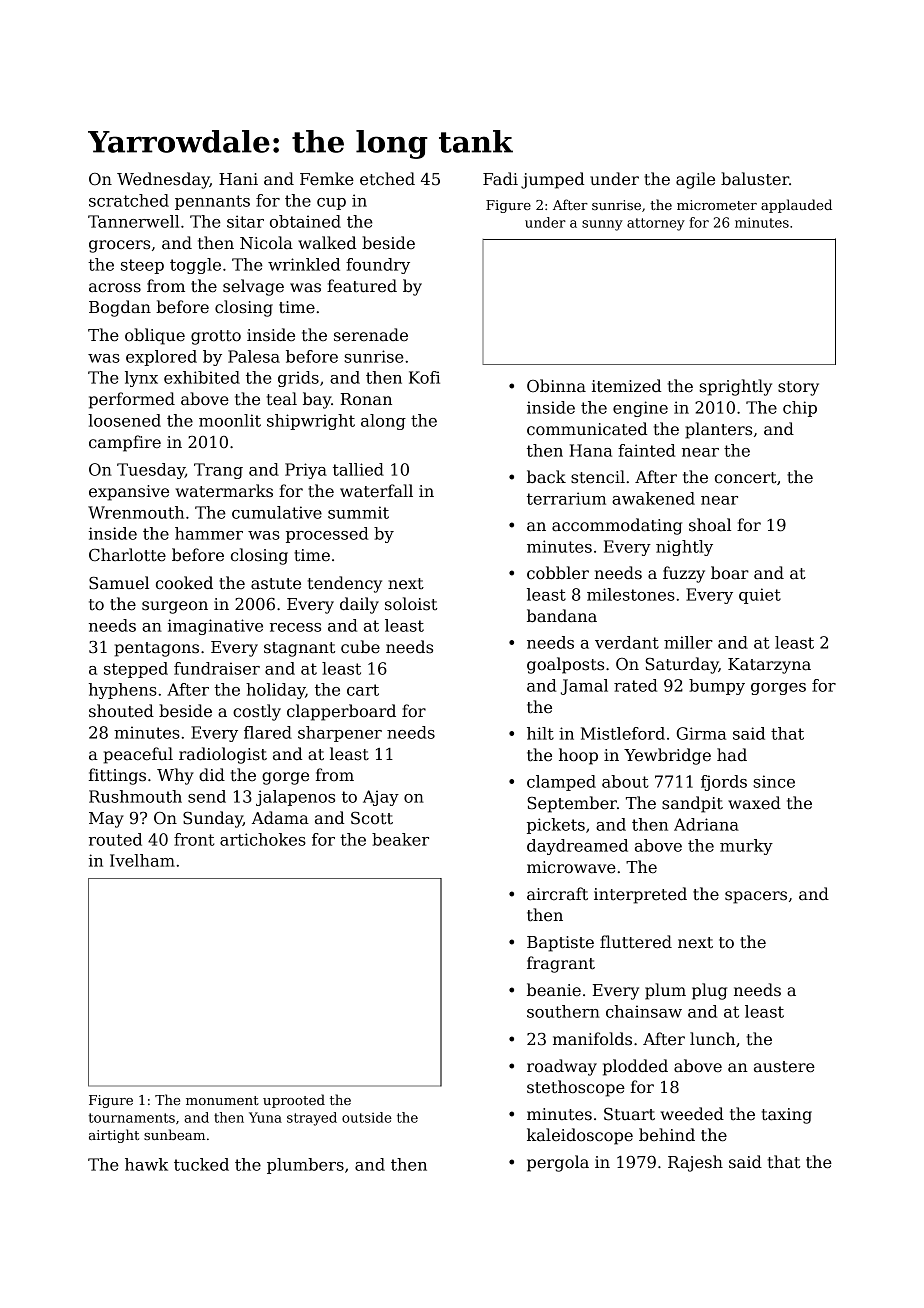  I want to click on Rajesh, so click(695, 1163).
